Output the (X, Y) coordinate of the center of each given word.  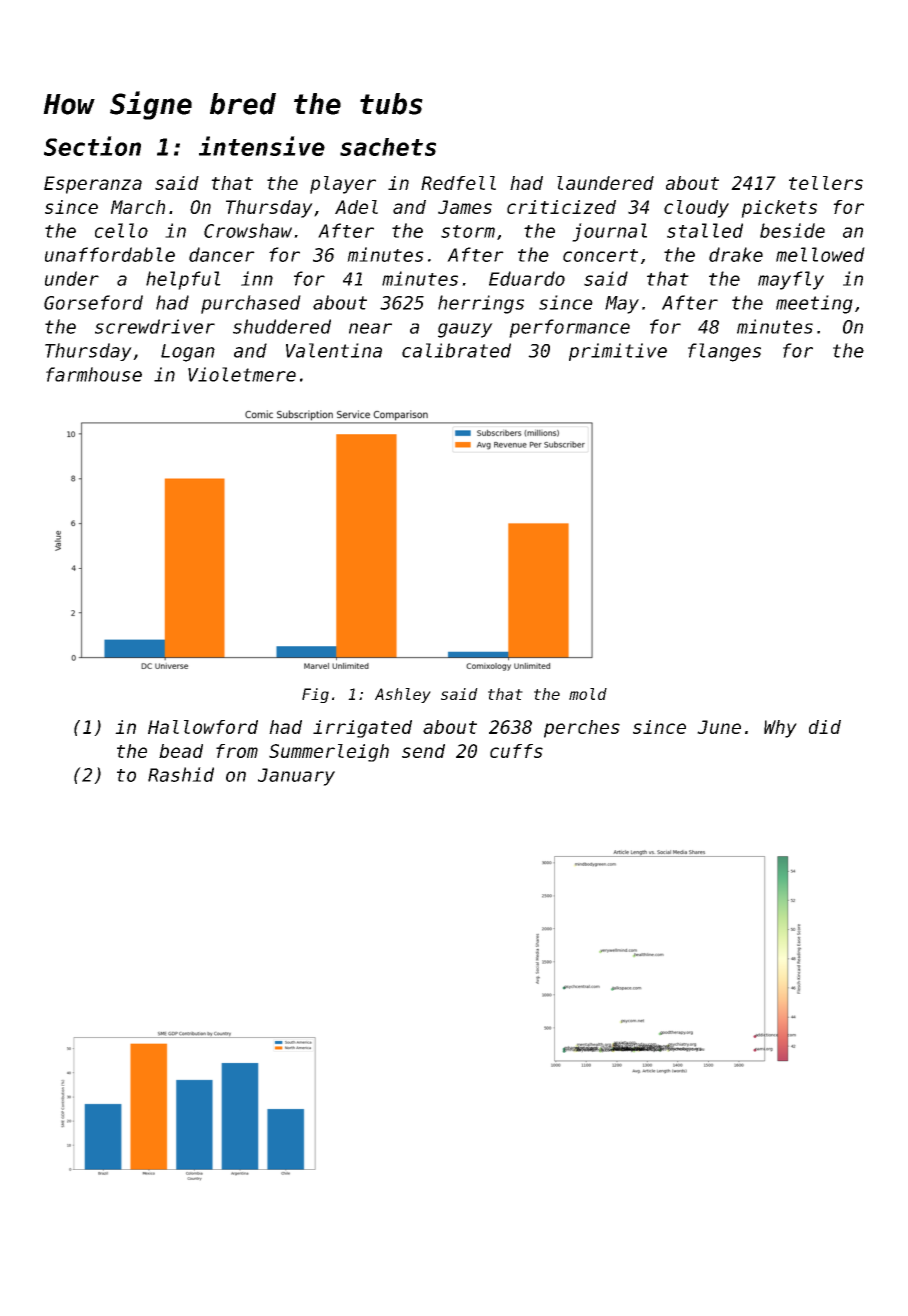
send (423, 751)
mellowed (820, 254)
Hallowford (203, 727)
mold (588, 694)
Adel (356, 207)
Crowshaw (248, 230)
